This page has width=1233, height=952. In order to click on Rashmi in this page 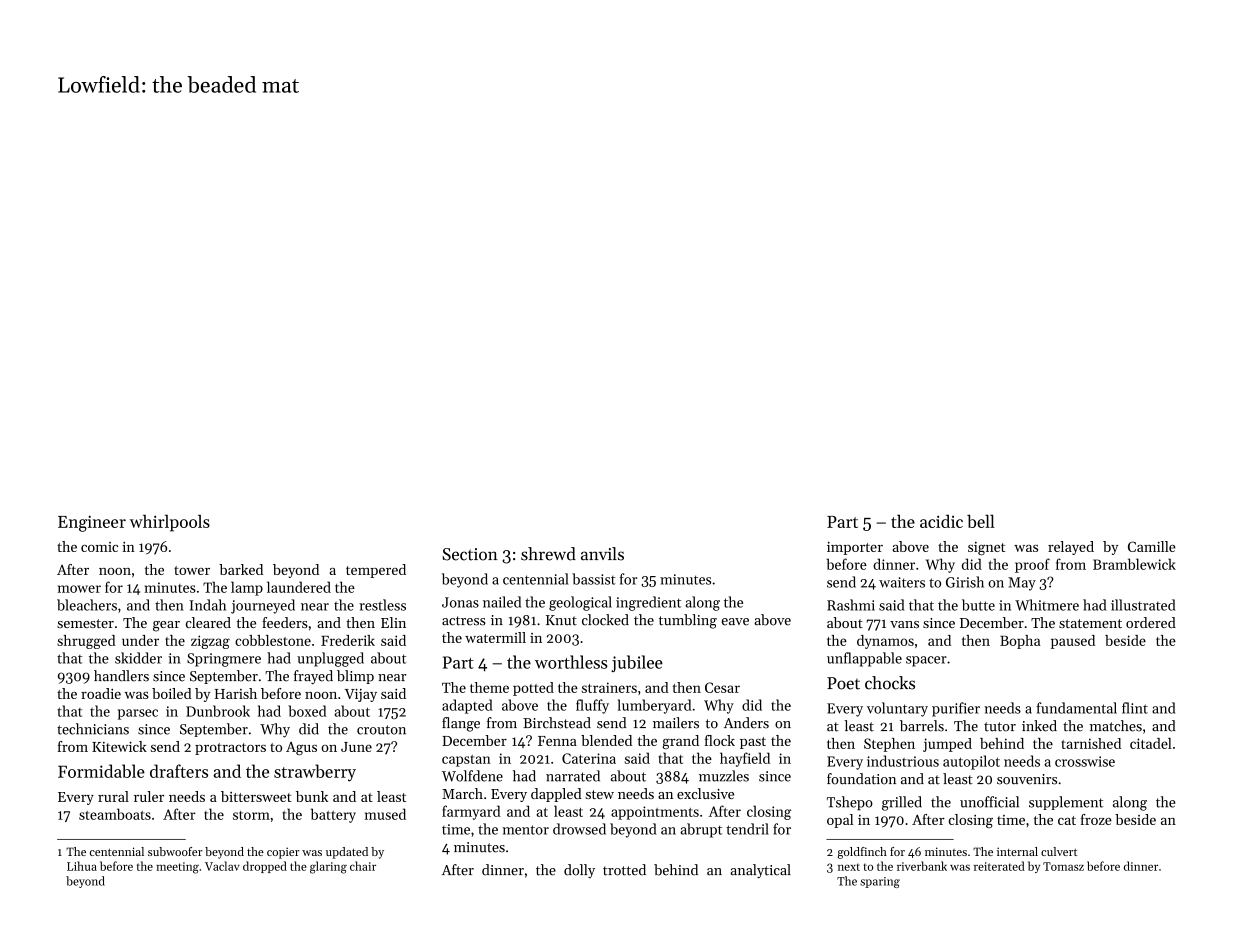, I will do `click(851, 605)`.
